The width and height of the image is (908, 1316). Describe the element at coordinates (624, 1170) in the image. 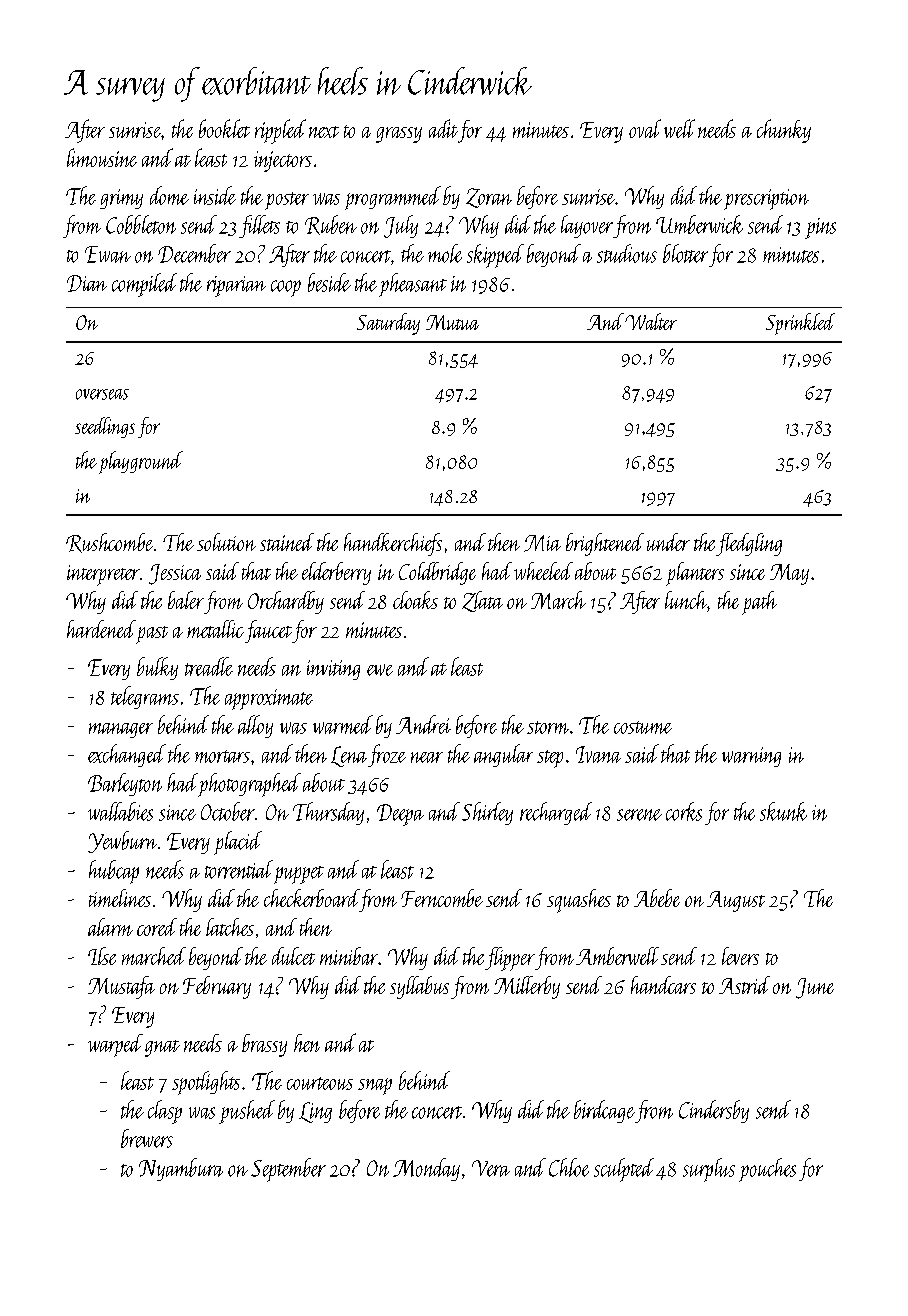

I see `sculpted` at that location.
